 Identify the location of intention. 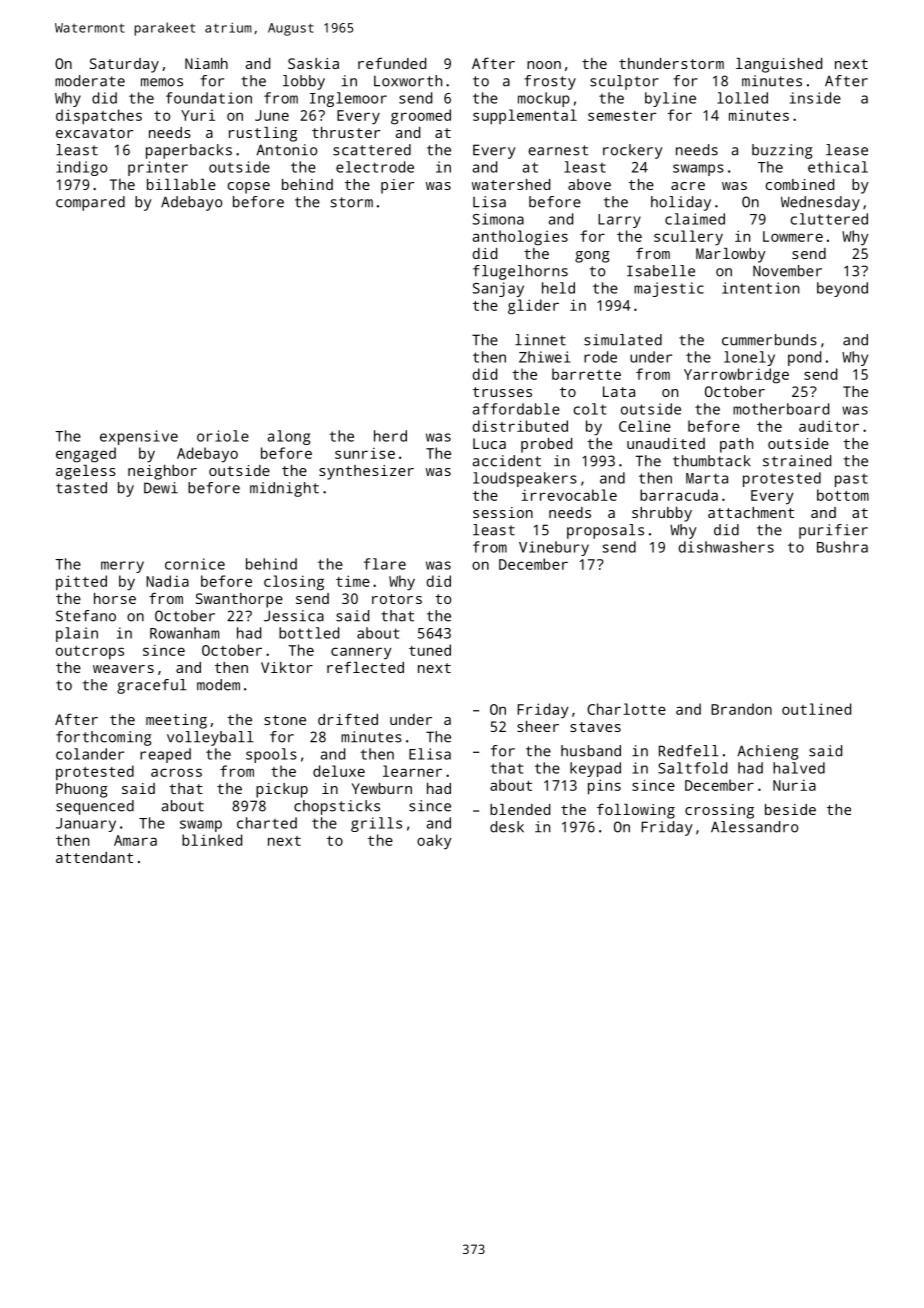
(760, 288).
